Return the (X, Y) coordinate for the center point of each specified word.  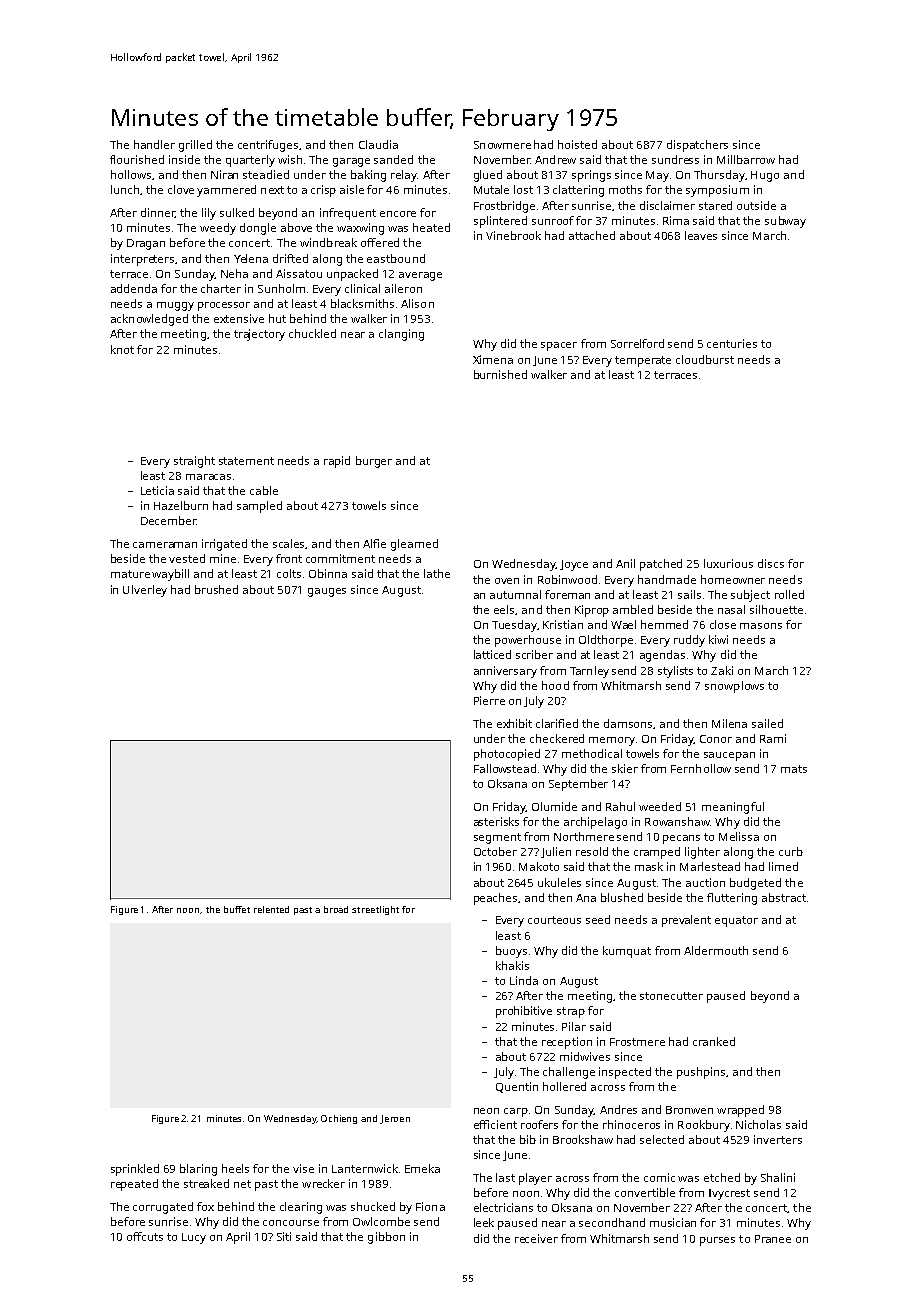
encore (398, 214)
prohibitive (524, 1012)
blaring (198, 1170)
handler (154, 144)
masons (761, 626)
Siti (284, 1236)
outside (756, 205)
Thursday (719, 176)
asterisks (496, 821)
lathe (437, 573)
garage (351, 162)
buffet (237, 909)
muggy (175, 306)
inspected (625, 1073)
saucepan (729, 756)
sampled (259, 507)
